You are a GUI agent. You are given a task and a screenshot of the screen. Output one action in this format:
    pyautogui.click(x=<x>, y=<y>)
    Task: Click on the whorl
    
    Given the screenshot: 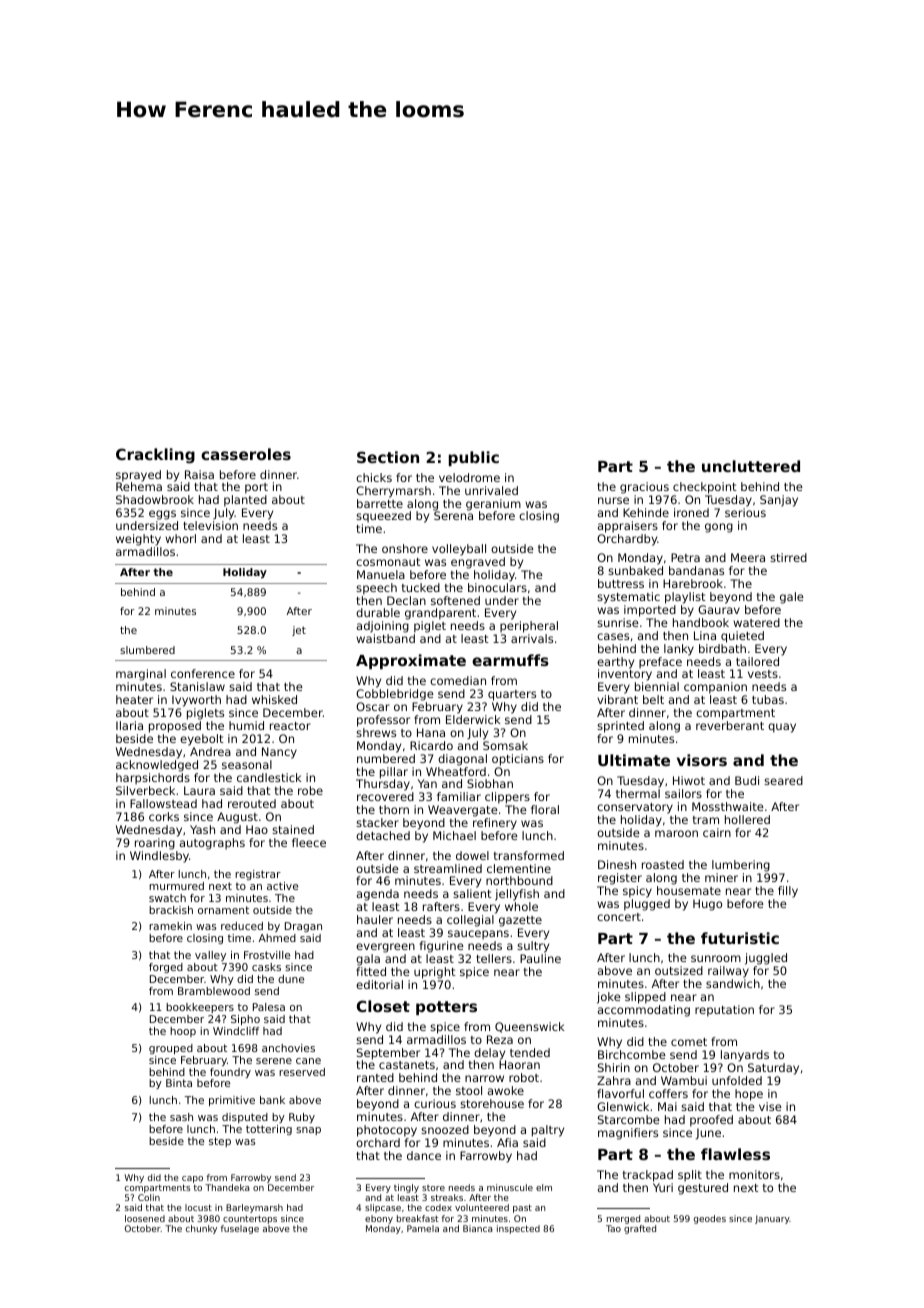 What is the action you would take?
    pyautogui.click(x=180, y=538)
